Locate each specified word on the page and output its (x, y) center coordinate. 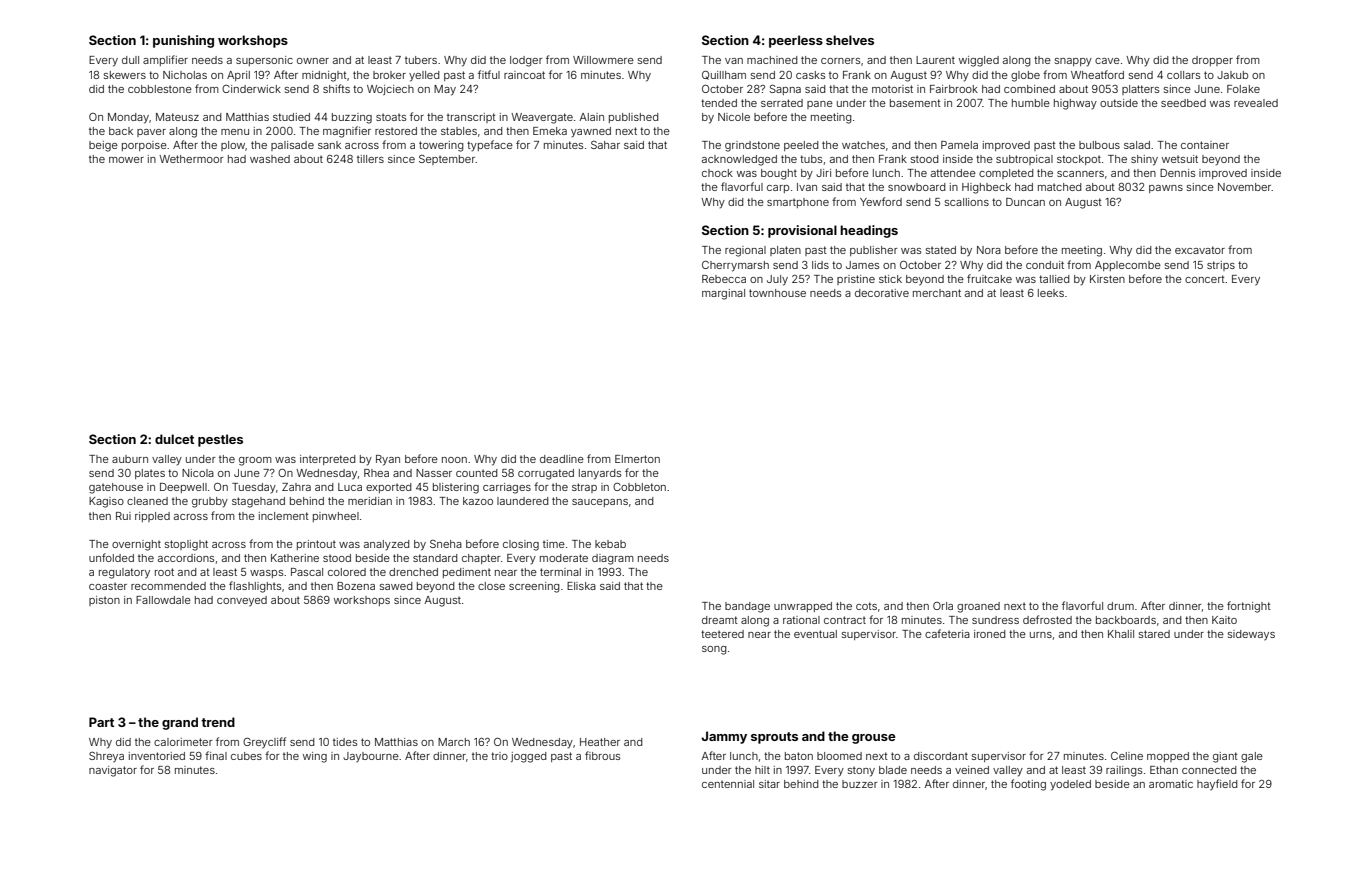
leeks (1051, 293)
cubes (246, 756)
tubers (421, 60)
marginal (723, 294)
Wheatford (1097, 74)
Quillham (724, 75)
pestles (220, 440)
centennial (728, 784)
